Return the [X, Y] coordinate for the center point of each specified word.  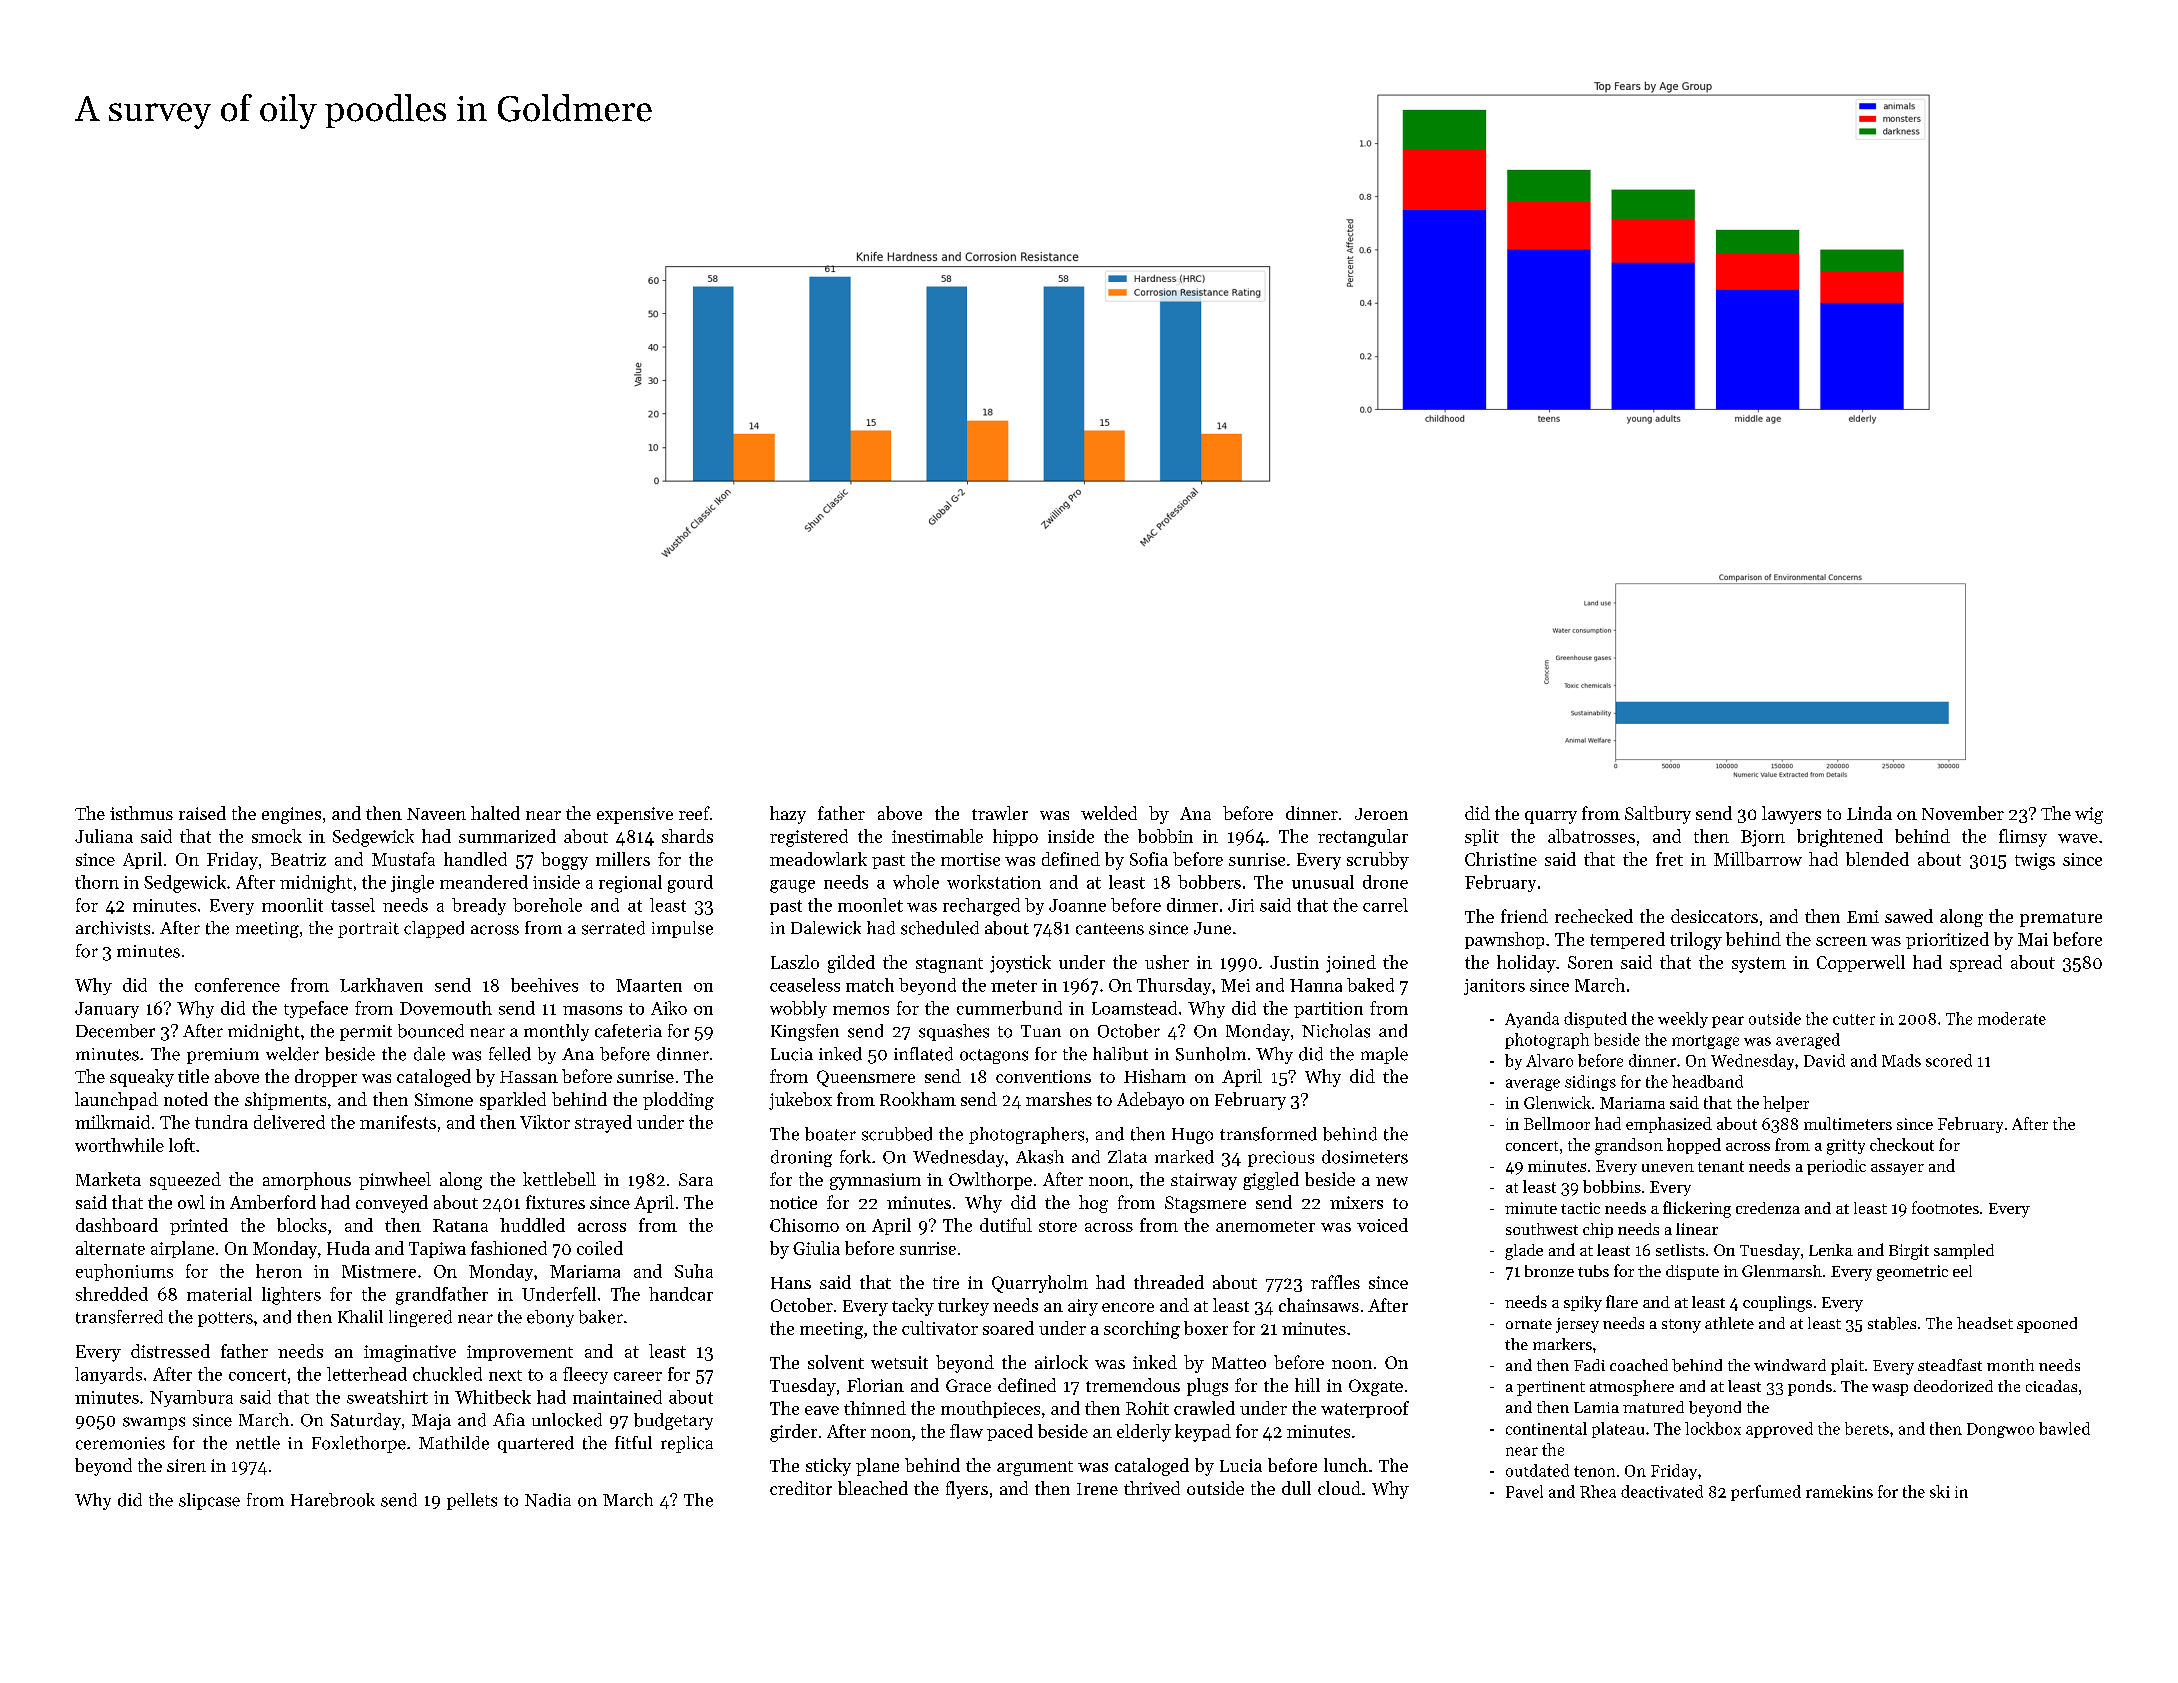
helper [1786, 1104]
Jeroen [1381, 814]
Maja [431, 1422]
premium [223, 1056]
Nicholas [1336, 1031]
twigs [2035, 861]
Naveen [436, 814]
